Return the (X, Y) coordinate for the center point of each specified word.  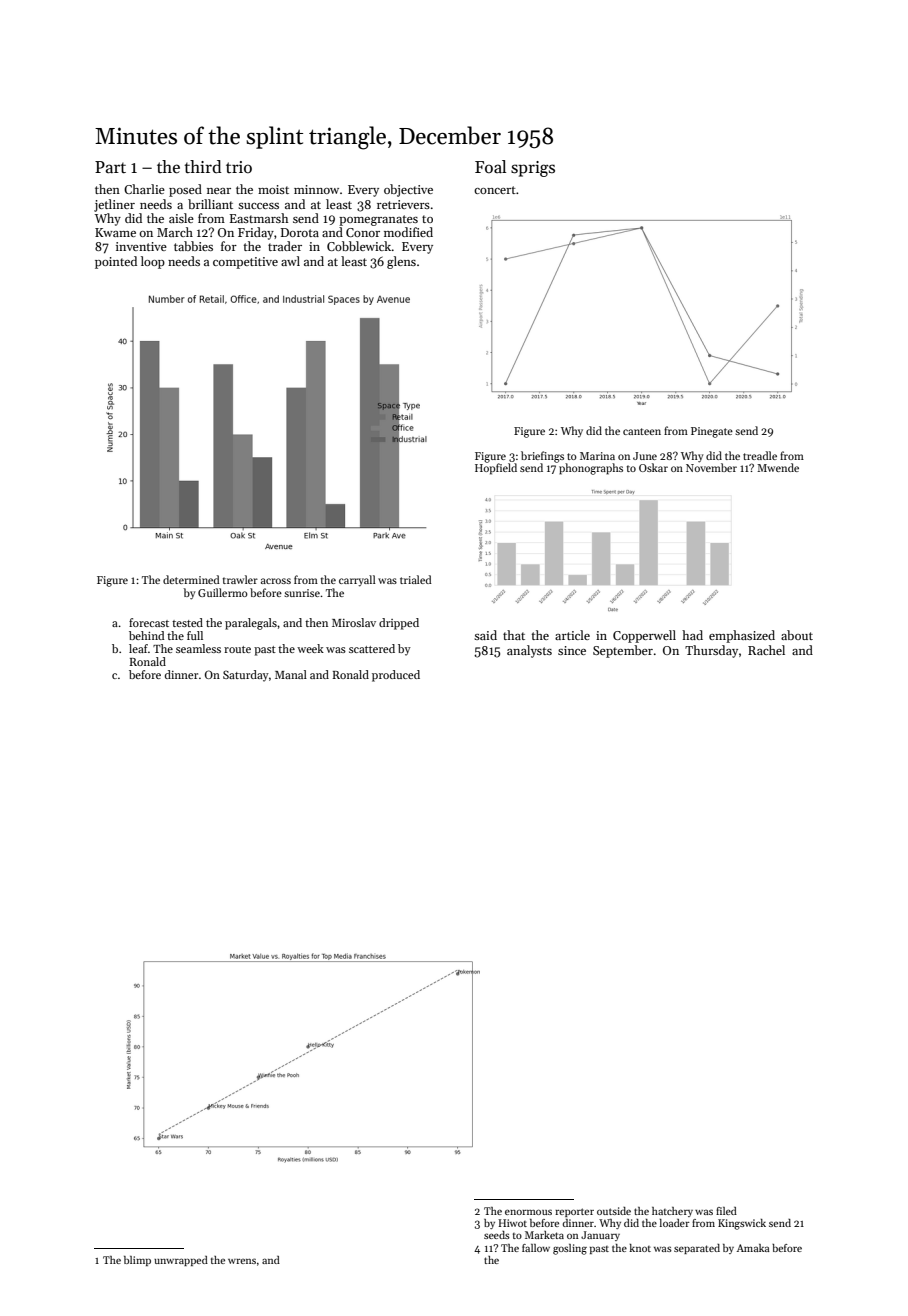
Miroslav (354, 622)
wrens (242, 1261)
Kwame (115, 232)
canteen (642, 431)
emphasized (742, 636)
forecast (149, 622)
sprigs (533, 169)
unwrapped (181, 1261)
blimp (137, 1261)
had (692, 635)
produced (396, 676)
